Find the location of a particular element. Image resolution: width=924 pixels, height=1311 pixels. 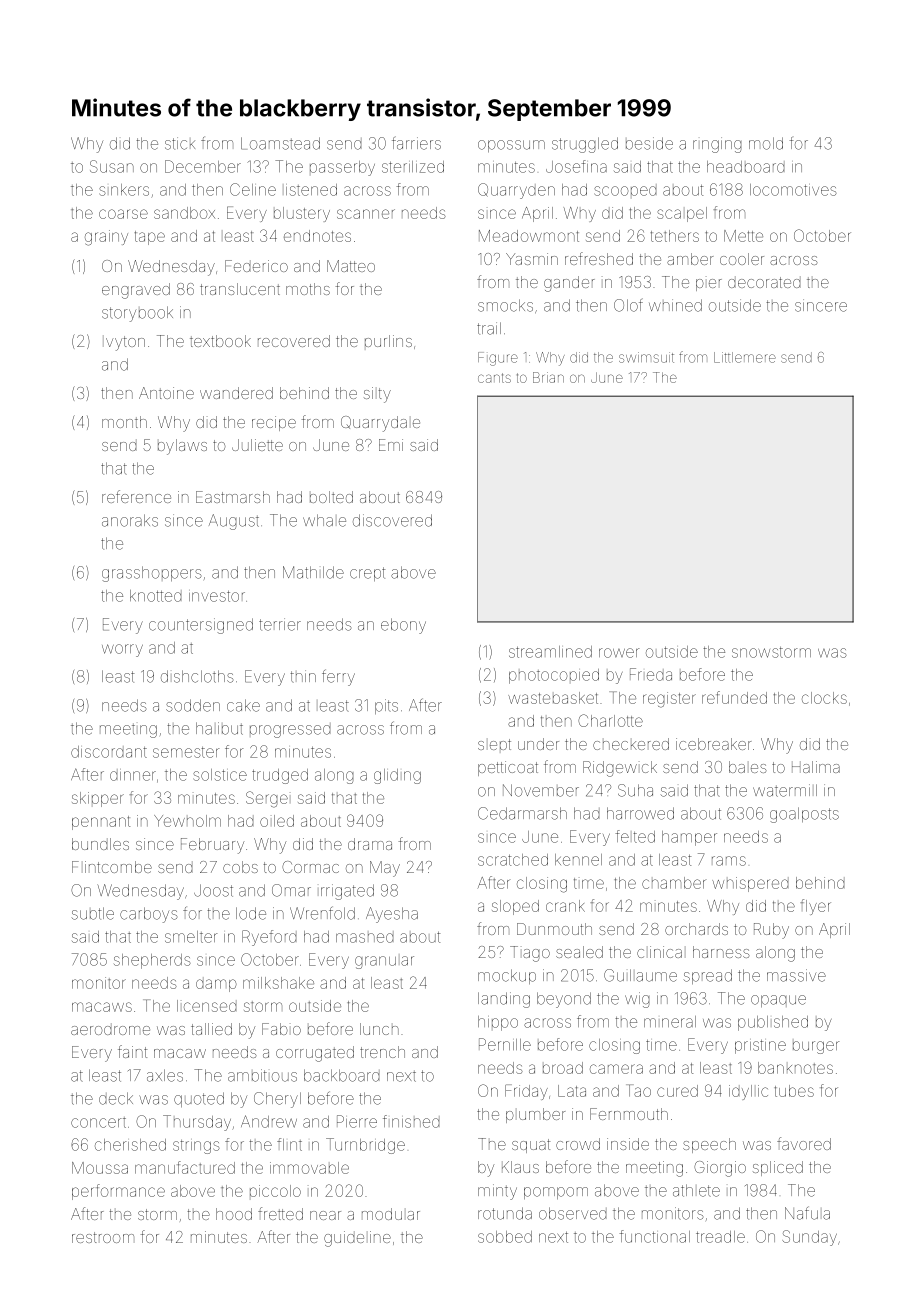

Halima is located at coordinates (816, 767).
